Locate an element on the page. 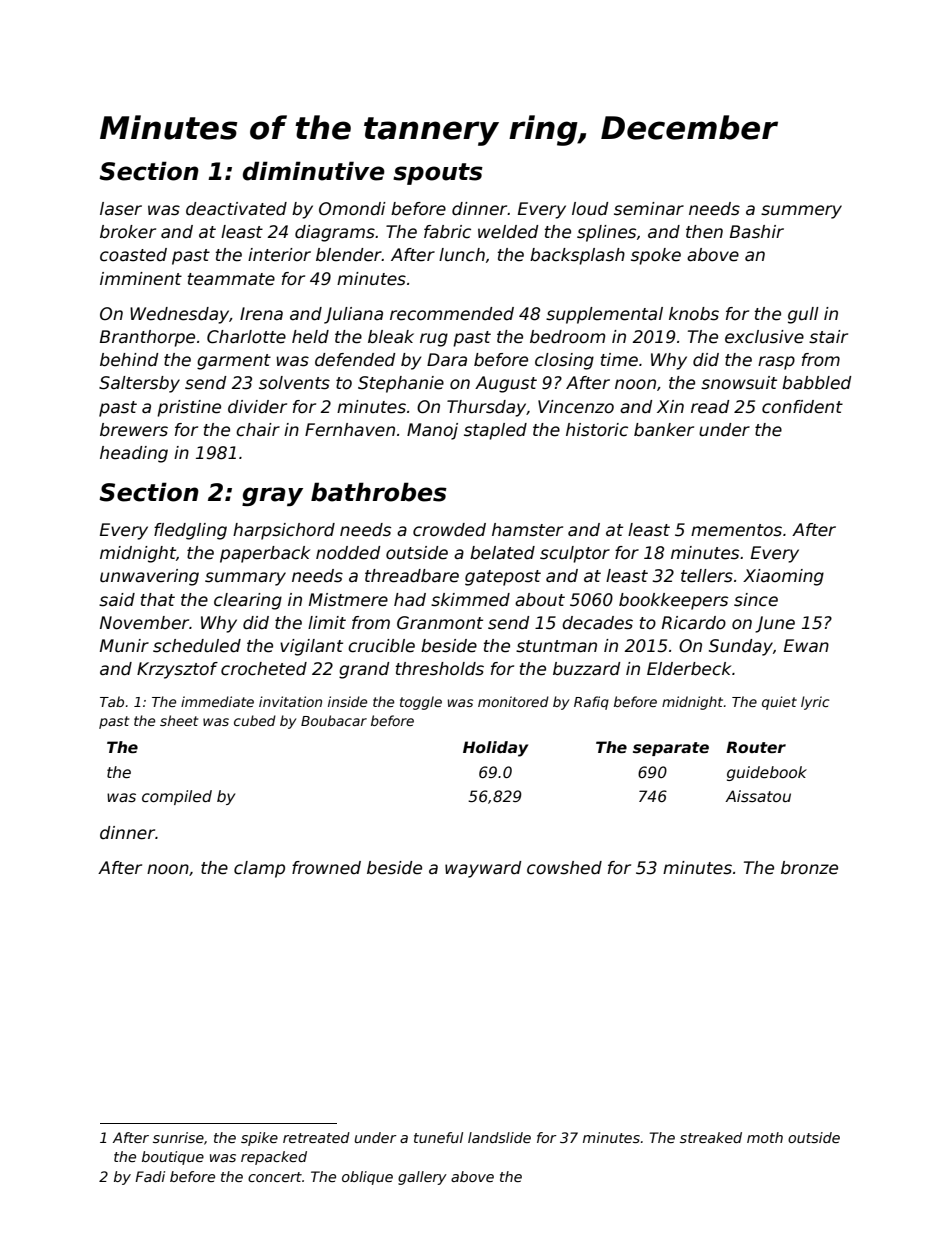 This page has height=1233, width=952. sheet is located at coordinates (179, 720).
